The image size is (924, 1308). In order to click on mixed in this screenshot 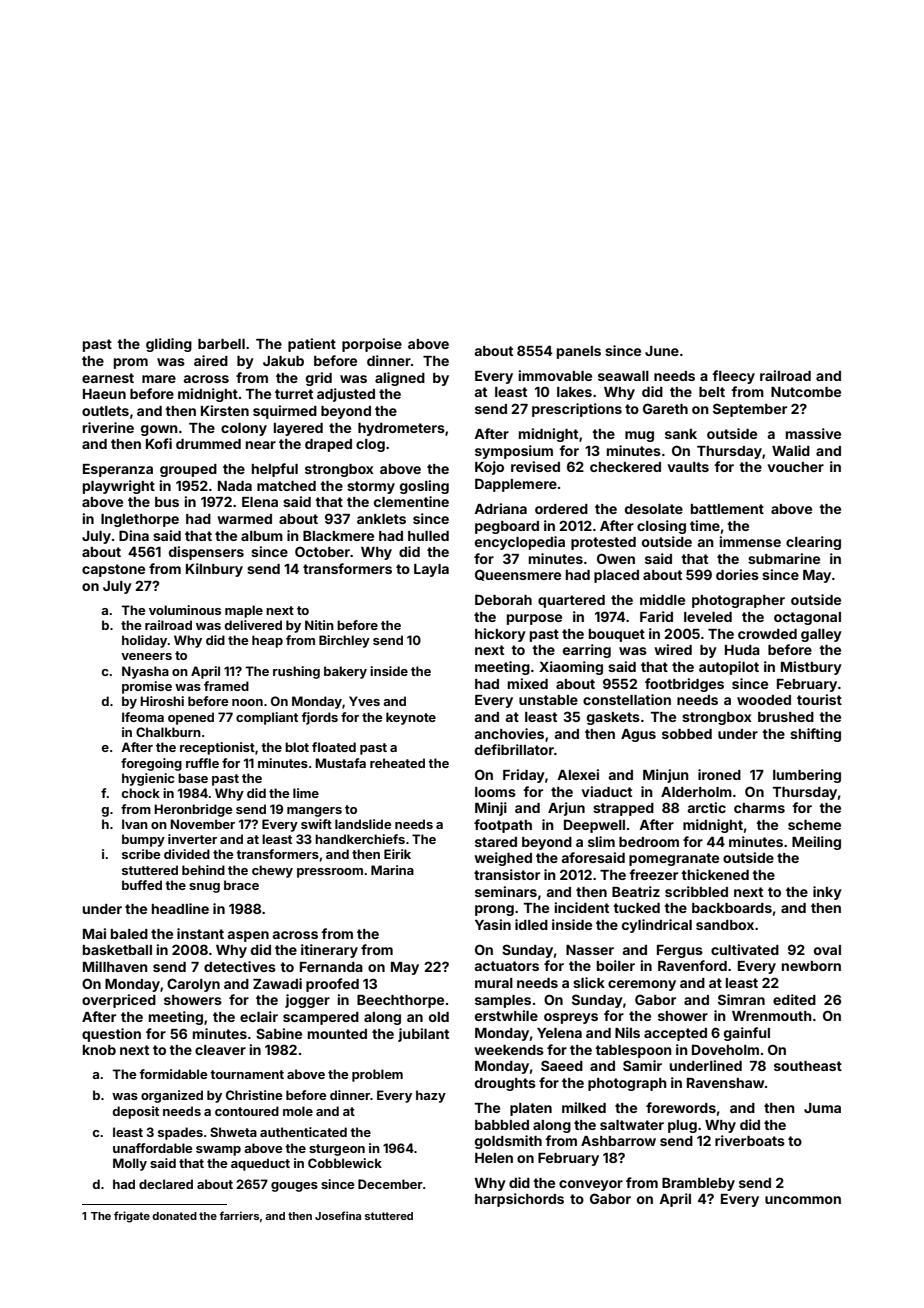, I will do `click(528, 683)`.
